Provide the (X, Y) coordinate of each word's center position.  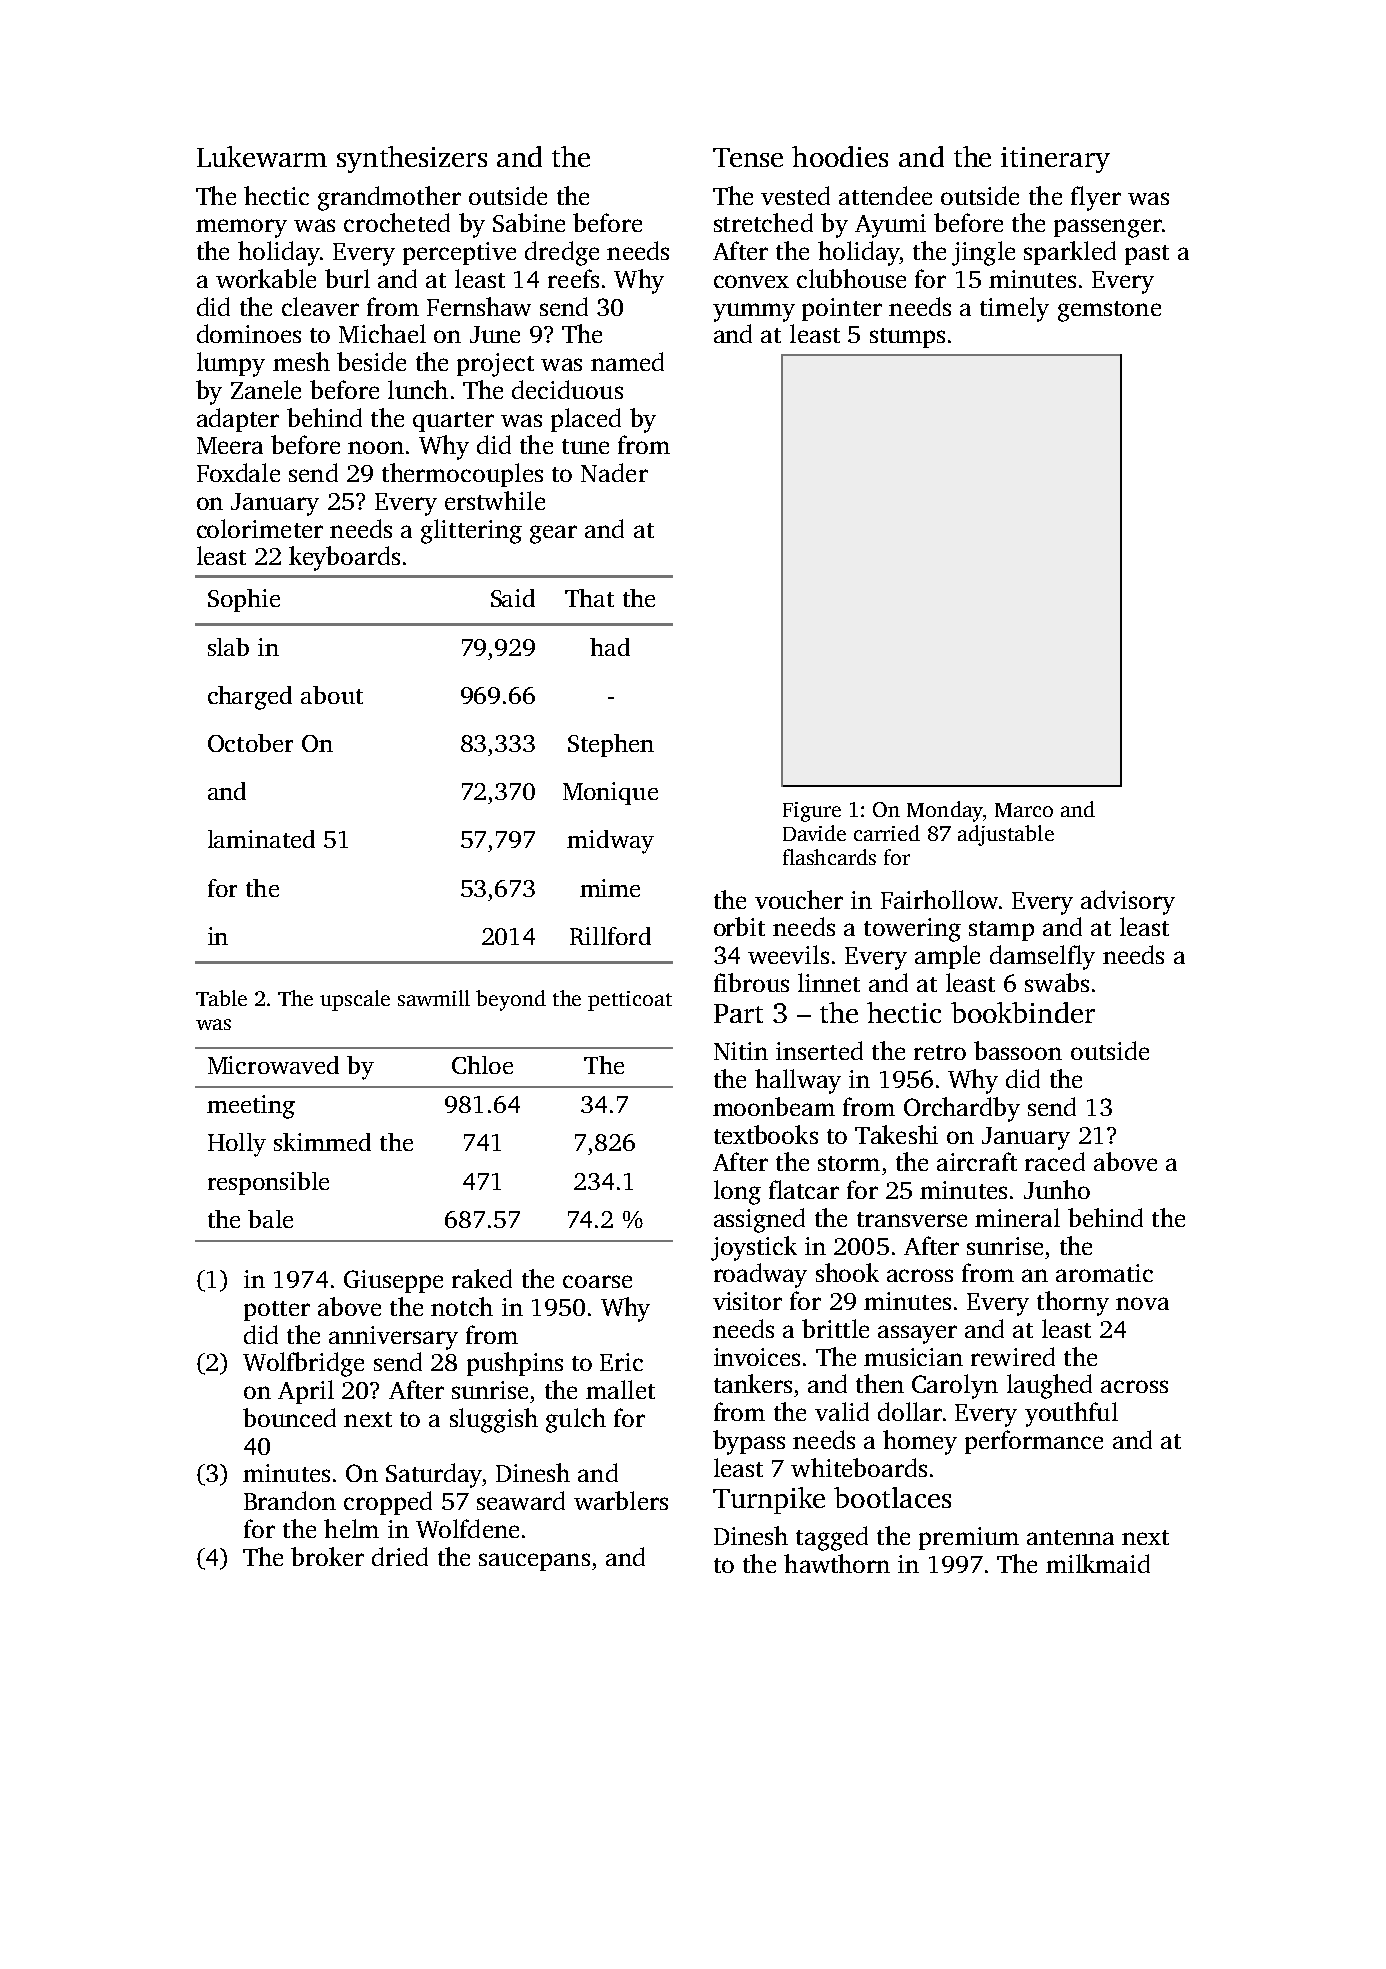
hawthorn (837, 1563)
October (250, 743)
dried (400, 1556)
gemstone (1109, 311)
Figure (812, 812)
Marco (1024, 810)
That (589, 598)
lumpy (231, 364)
